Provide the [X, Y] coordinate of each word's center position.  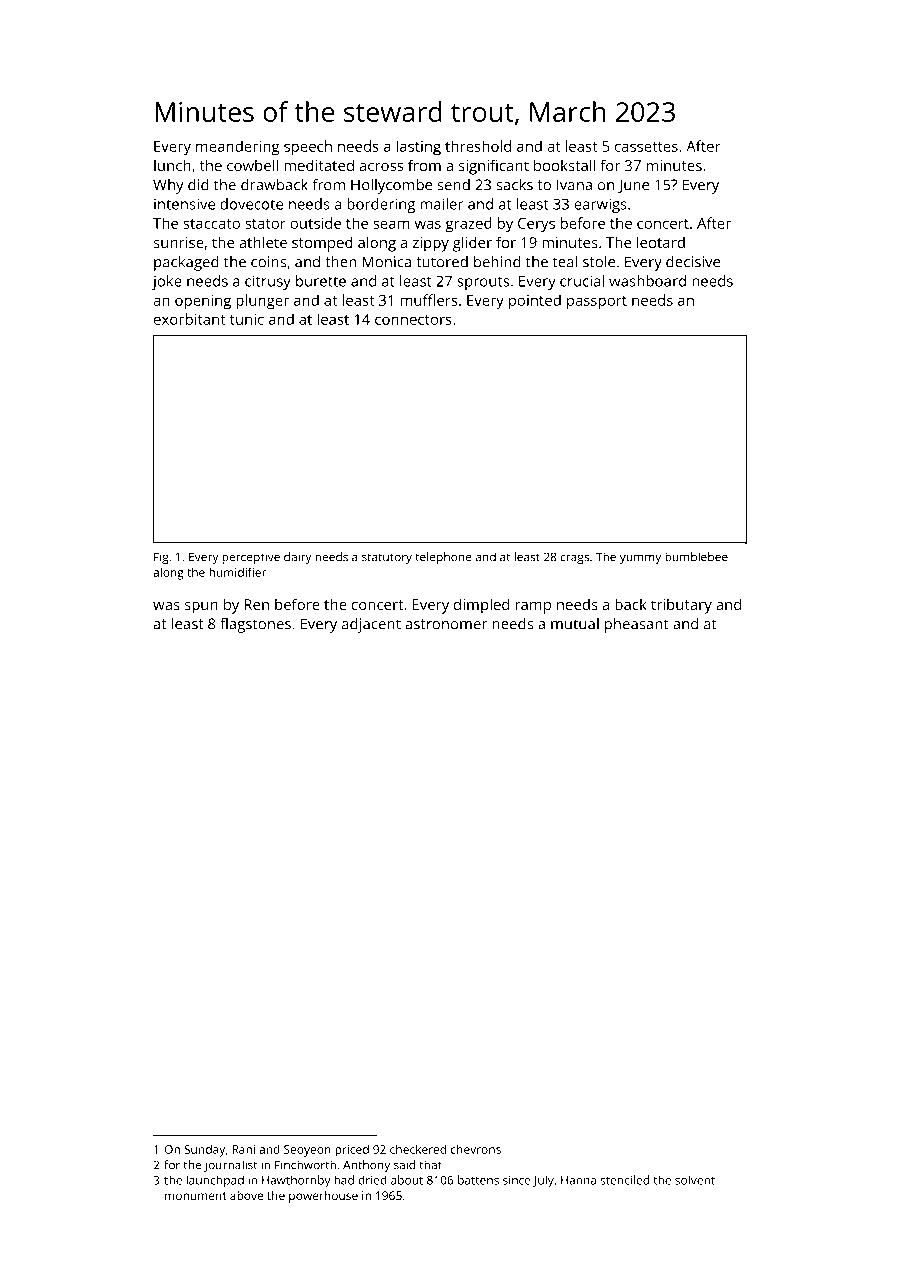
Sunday [205, 1151]
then [340, 262]
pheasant [637, 625]
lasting [418, 148]
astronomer [447, 624]
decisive [693, 262]
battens [478, 1180]
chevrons [476, 1149]
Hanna [578, 1180]
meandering [237, 148]
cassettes [646, 147]
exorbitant [189, 319]
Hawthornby [296, 1181]
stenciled [624, 1180]
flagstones [255, 625]
